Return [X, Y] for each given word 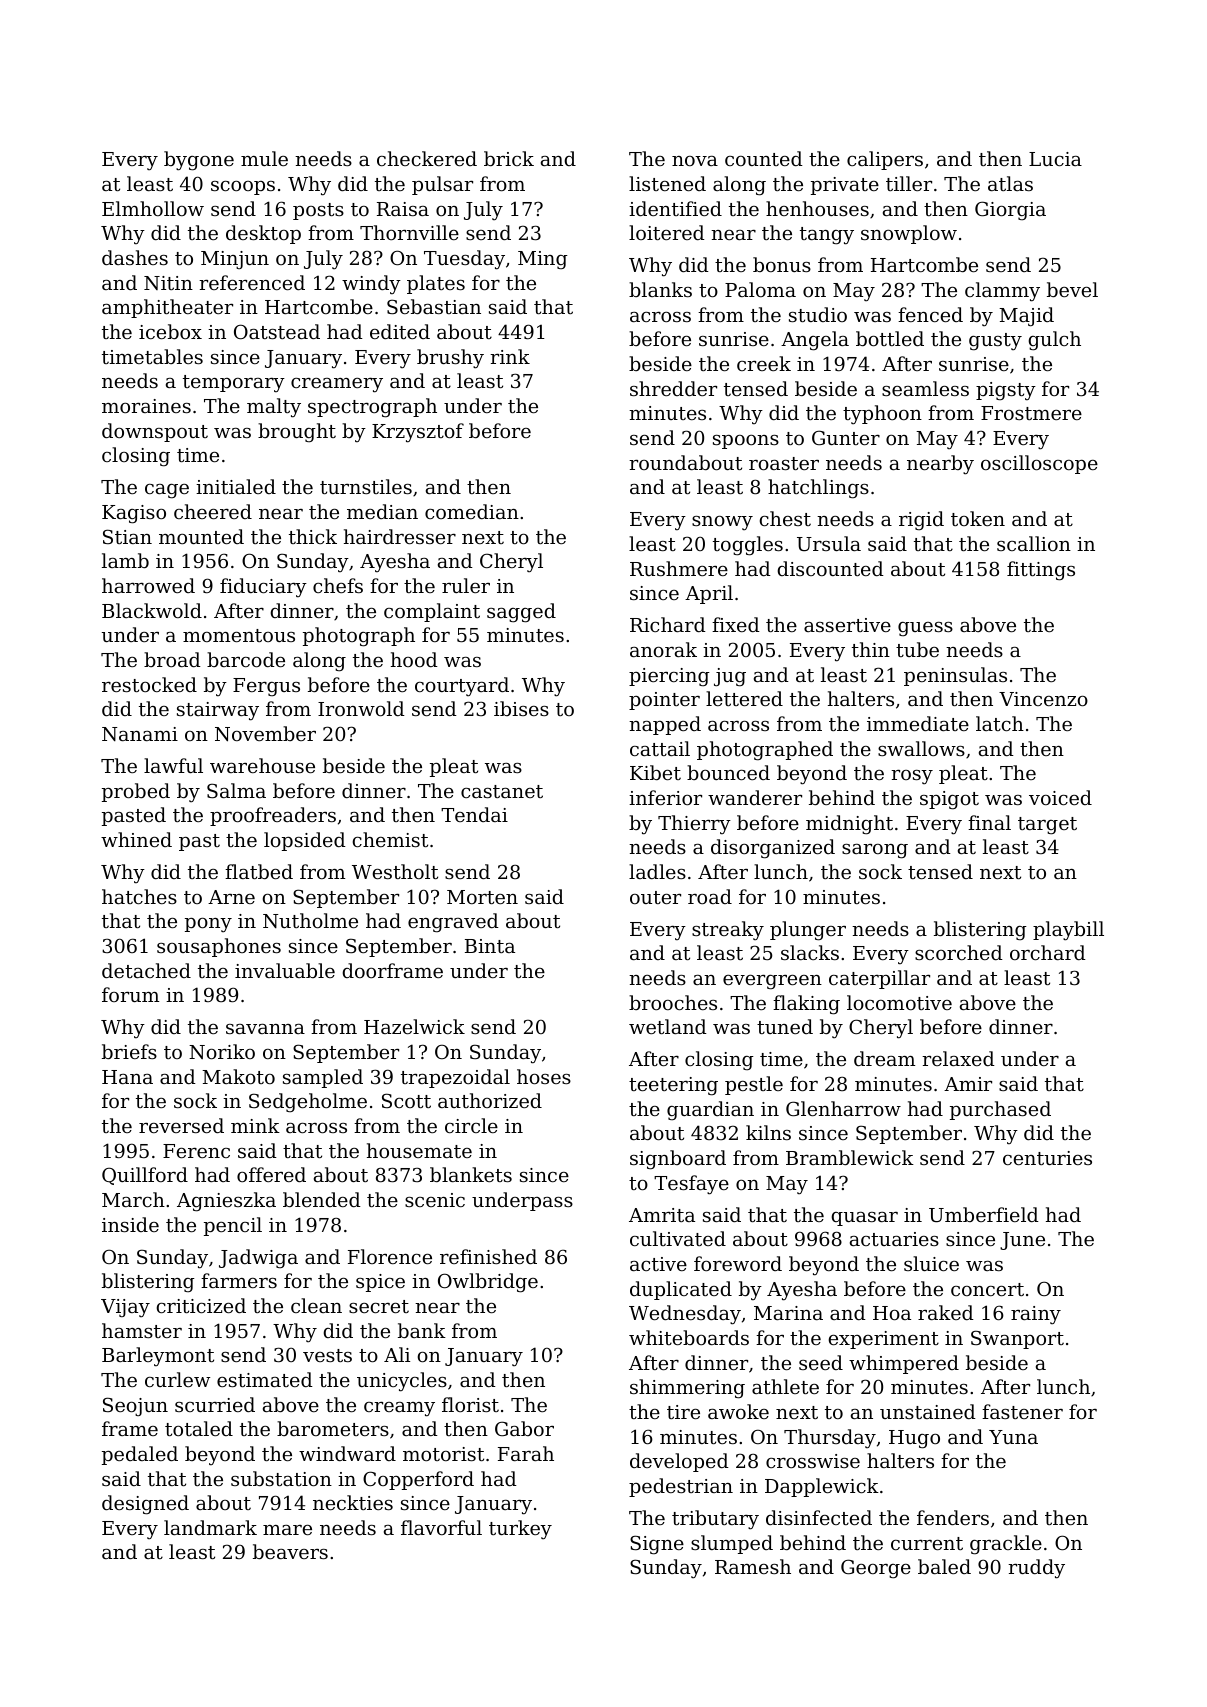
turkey [520, 1529]
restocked [149, 684]
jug [730, 677]
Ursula [829, 543]
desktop [263, 234]
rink [510, 356]
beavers [290, 1551]
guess [925, 629]
